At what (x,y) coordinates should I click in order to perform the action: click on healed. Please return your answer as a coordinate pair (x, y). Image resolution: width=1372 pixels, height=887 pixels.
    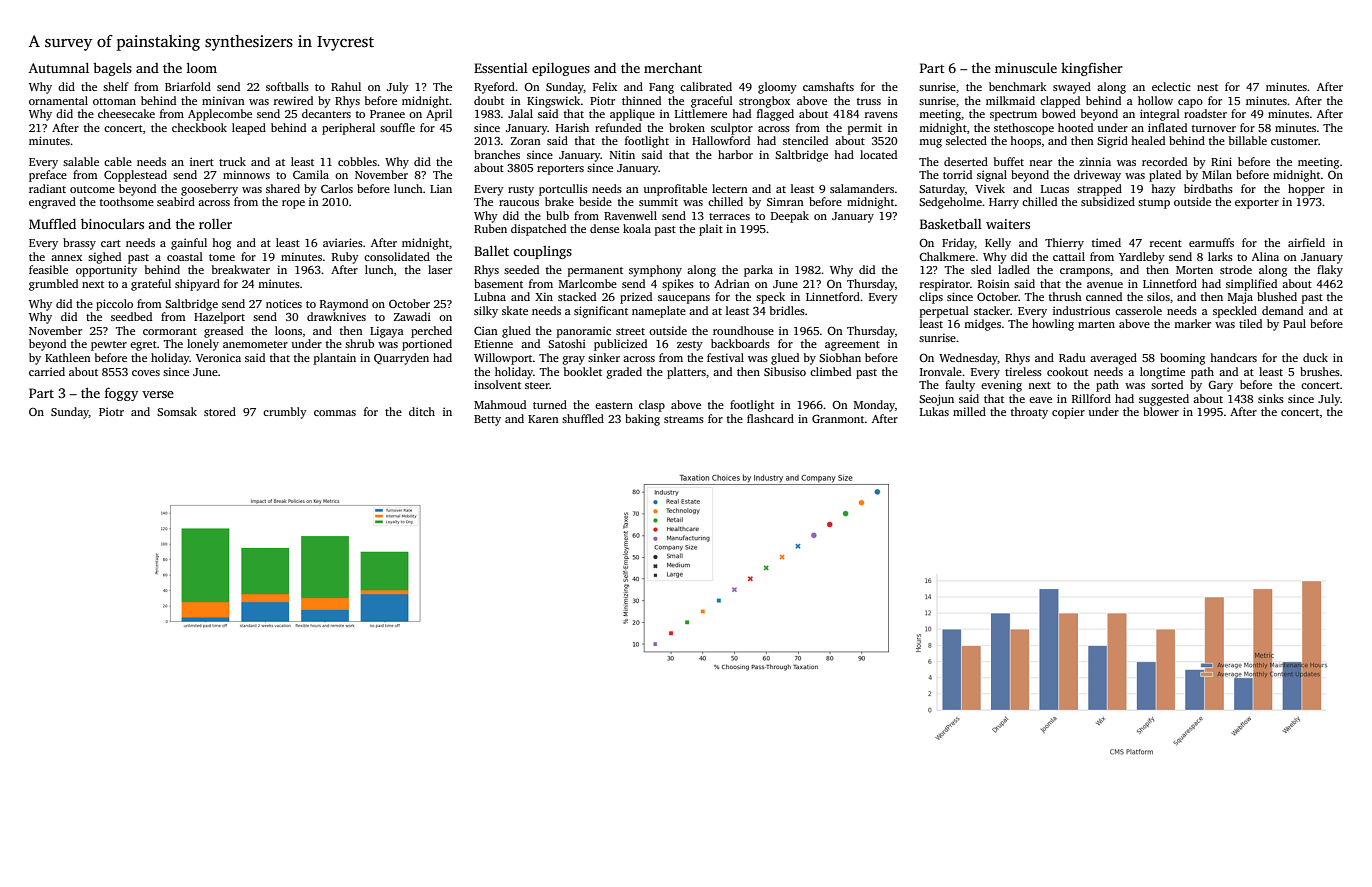
    Looking at the image, I should click on (1148, 140).
